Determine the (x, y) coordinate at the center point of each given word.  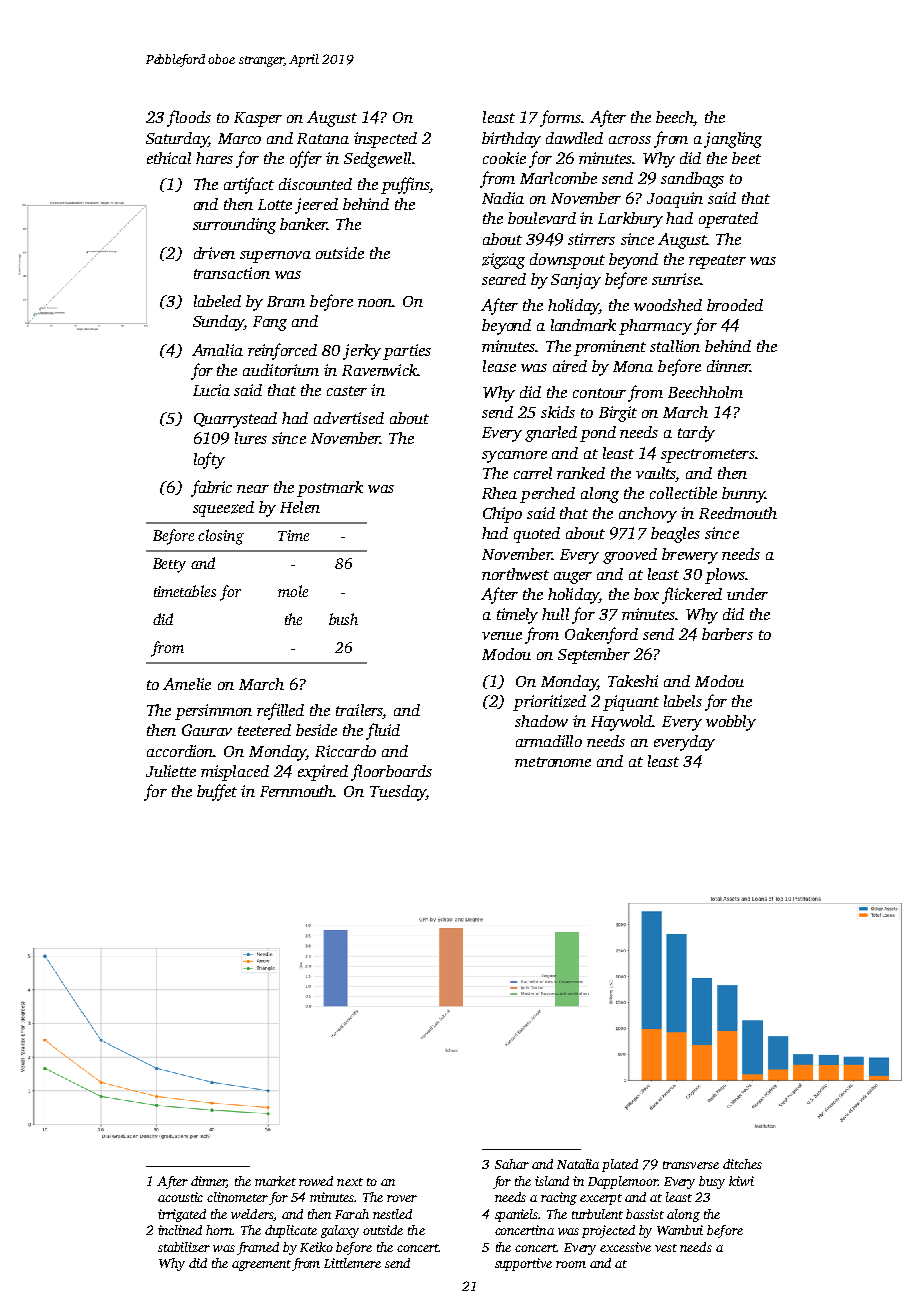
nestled (392, 1214)
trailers (359, 711)
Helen (300, 507)
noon (375, 303)
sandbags (692, 180)
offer (306, 159)
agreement (261, 1265)
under (747, 594)
